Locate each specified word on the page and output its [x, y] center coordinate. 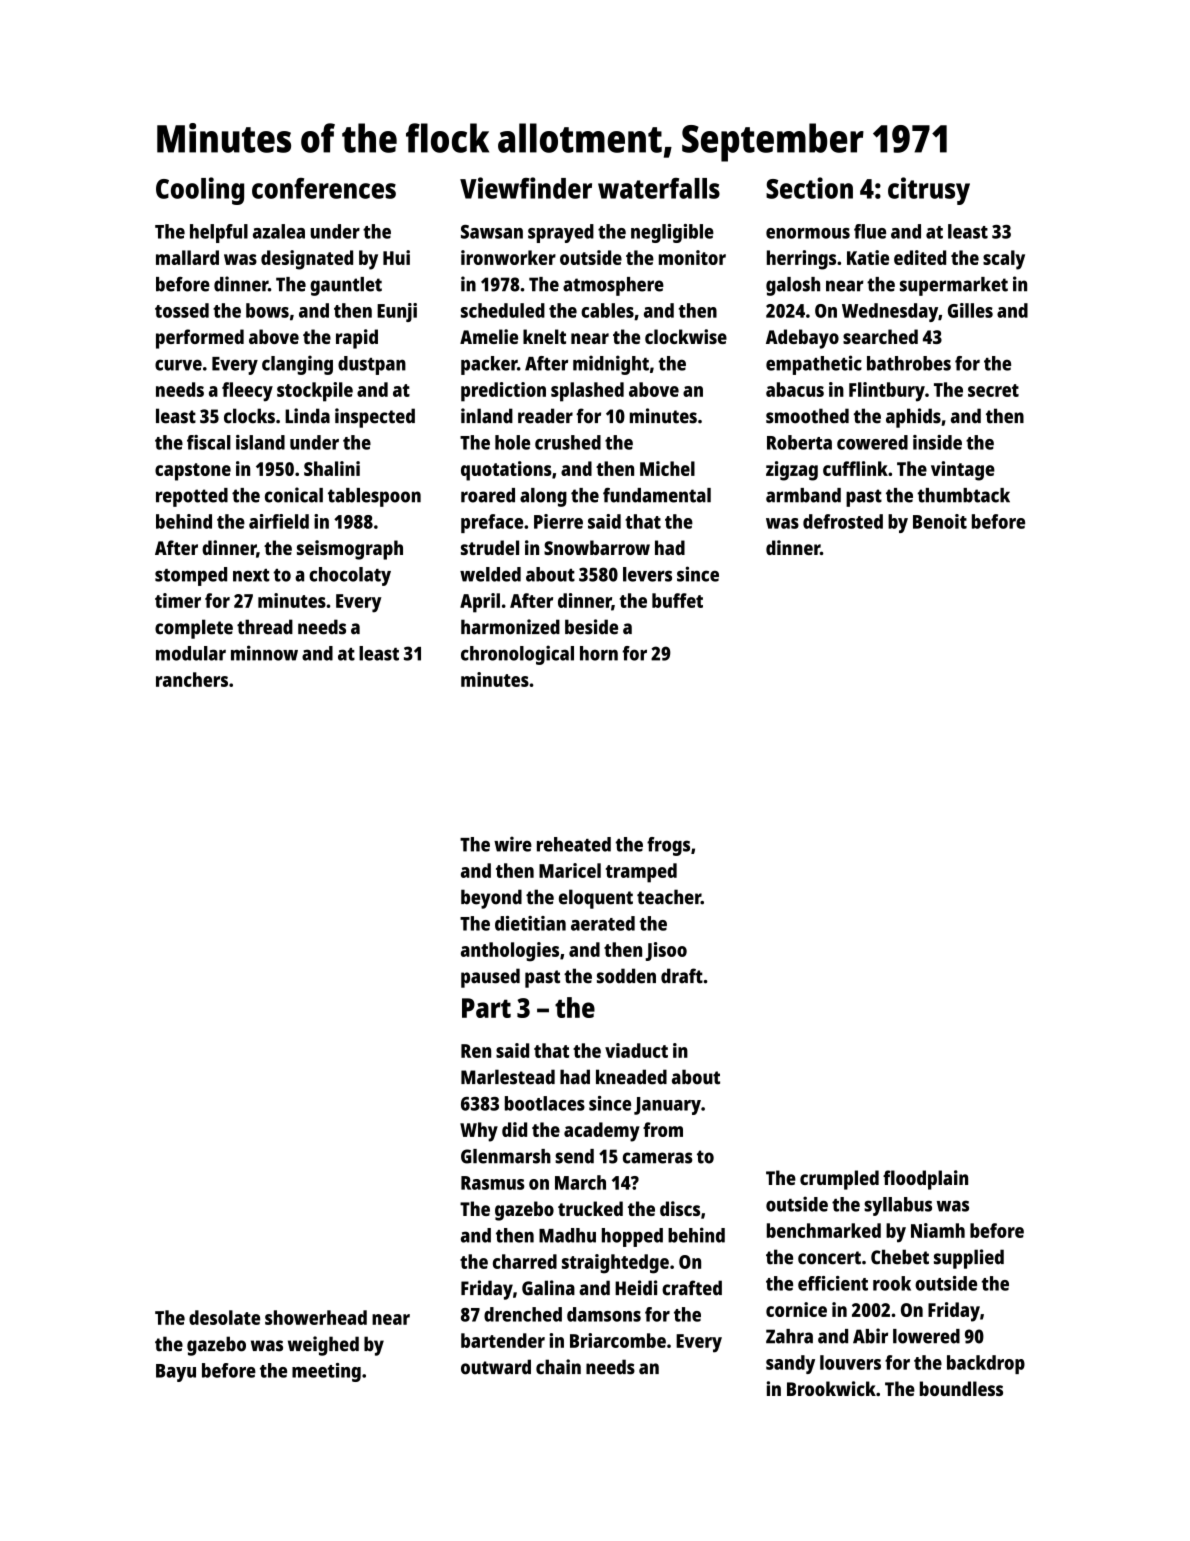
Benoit [940, 521]
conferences [324, 188]
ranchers [192, 679]
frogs [668, 846]
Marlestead [508, 1077]
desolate [224, 1317]
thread [265, 627]
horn [599, 653]
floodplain [925, 1180]
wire [513, 844]
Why [479, 1132]
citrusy [929, 191]
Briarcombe [618, 1340]
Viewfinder [526, 188]
